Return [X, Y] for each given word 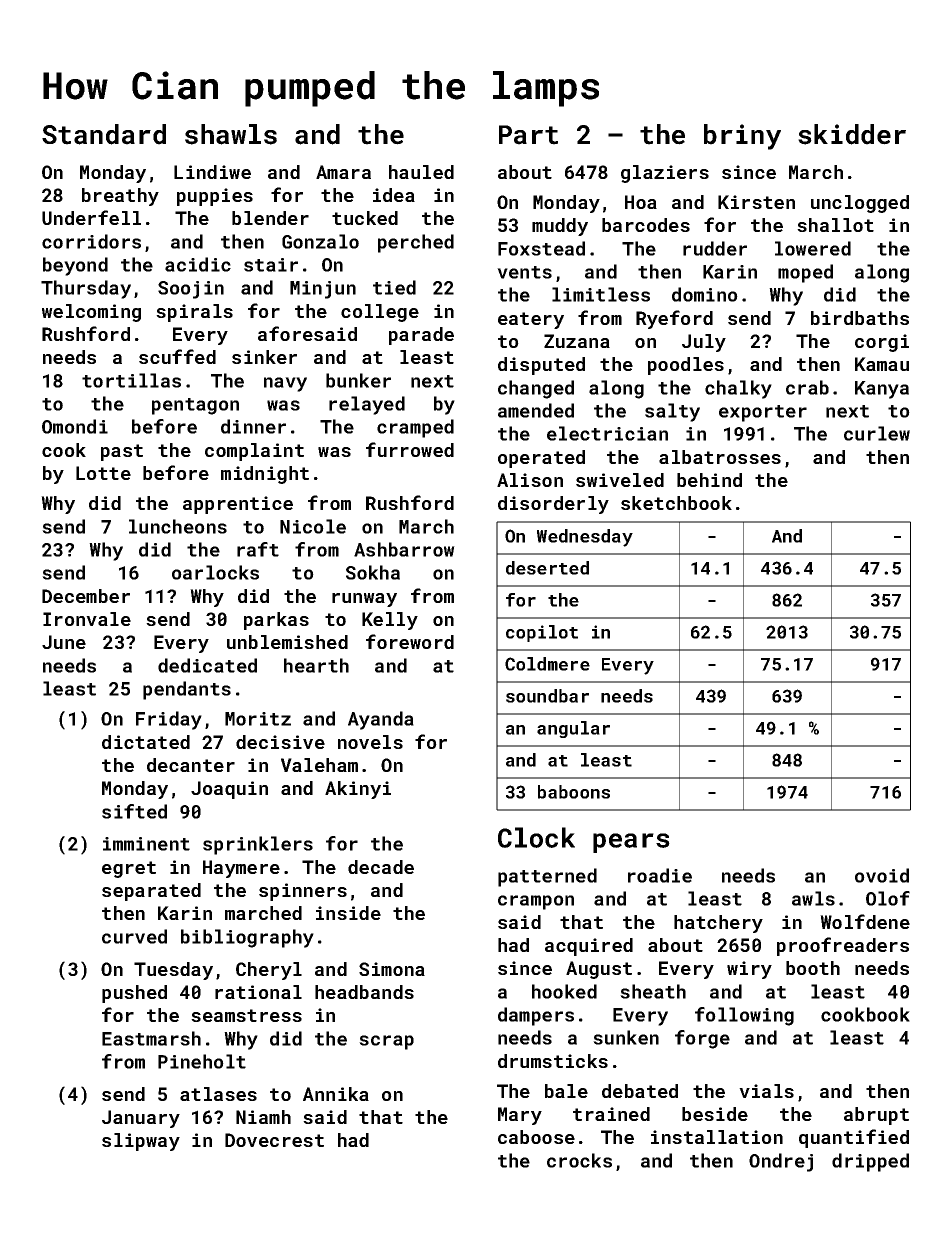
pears [631, 843]
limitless [601, 294]
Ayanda [381, 720]
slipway [141, 1142]
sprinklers [258, 845]
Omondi [75, 426]
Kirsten [756, 202]
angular [573, 729]
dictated [146, 742]
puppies [215, 197]
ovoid [882, 875]
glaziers [665, 174]
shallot [835, 225]
